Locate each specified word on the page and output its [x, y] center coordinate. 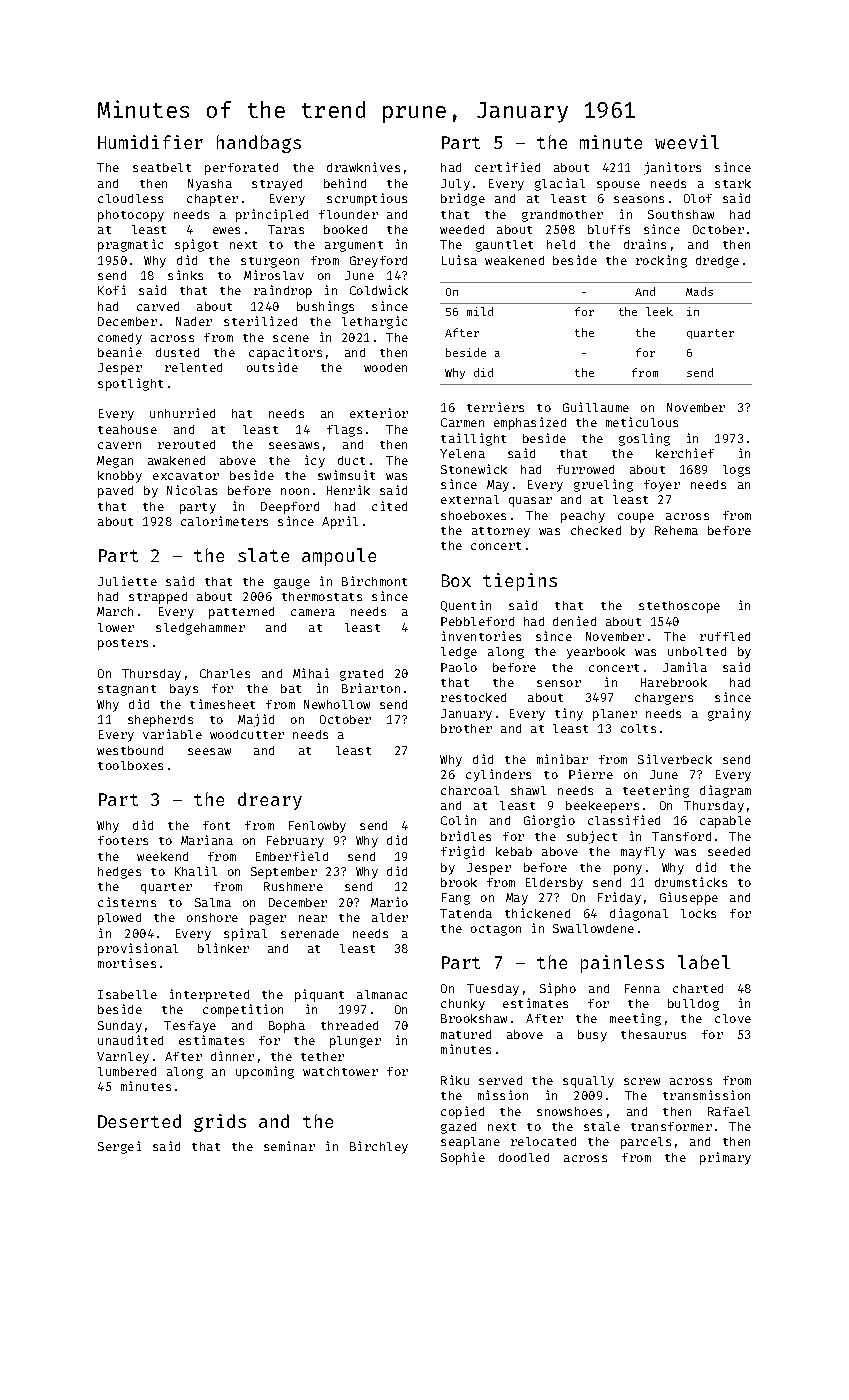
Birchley [379, 1147]
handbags [259, 144]
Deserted [139, 1121]
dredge [717, 262]
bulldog [693, 1005]
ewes [226, 230]
